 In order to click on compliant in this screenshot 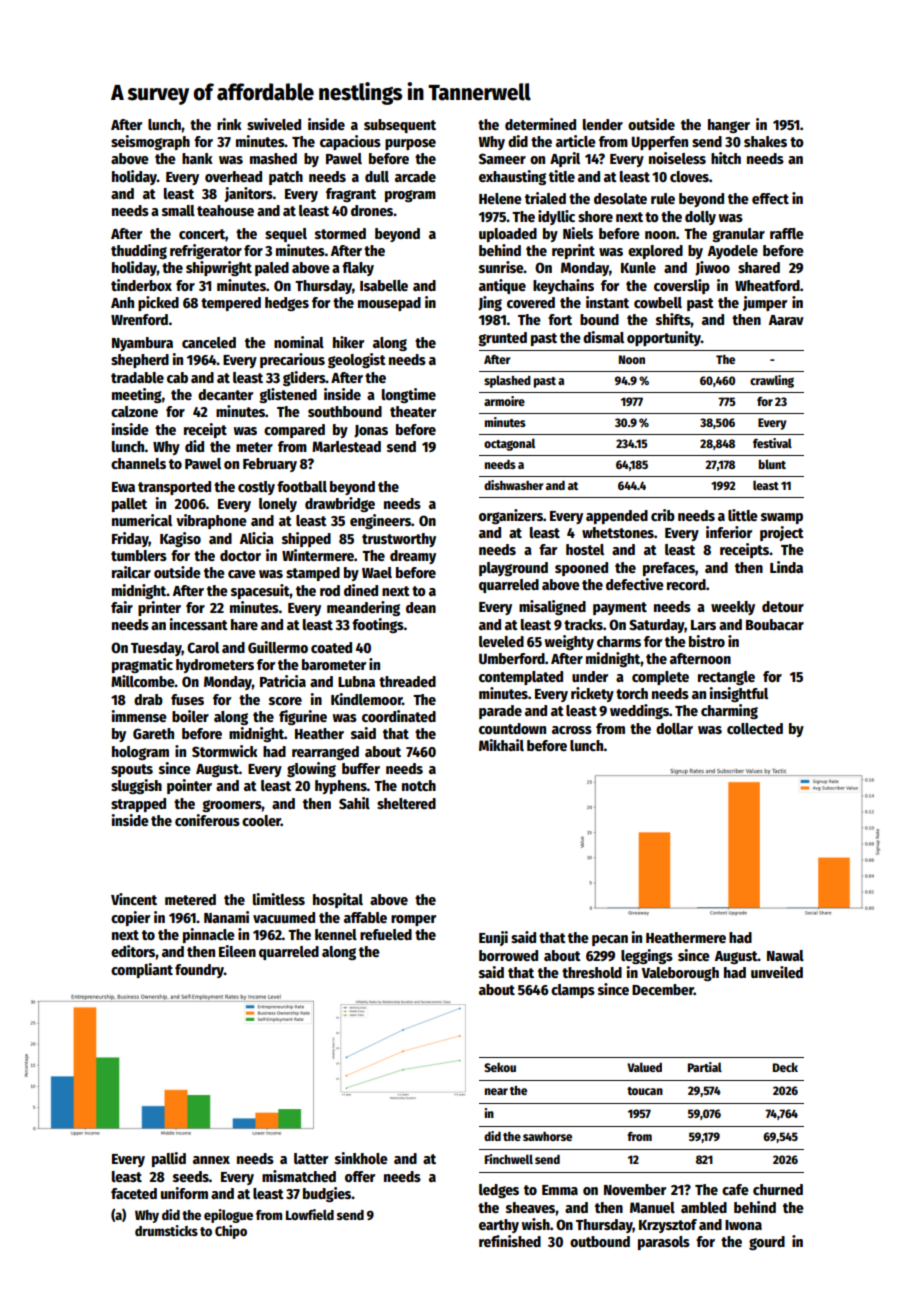, I will do `click(142, 970)`.
